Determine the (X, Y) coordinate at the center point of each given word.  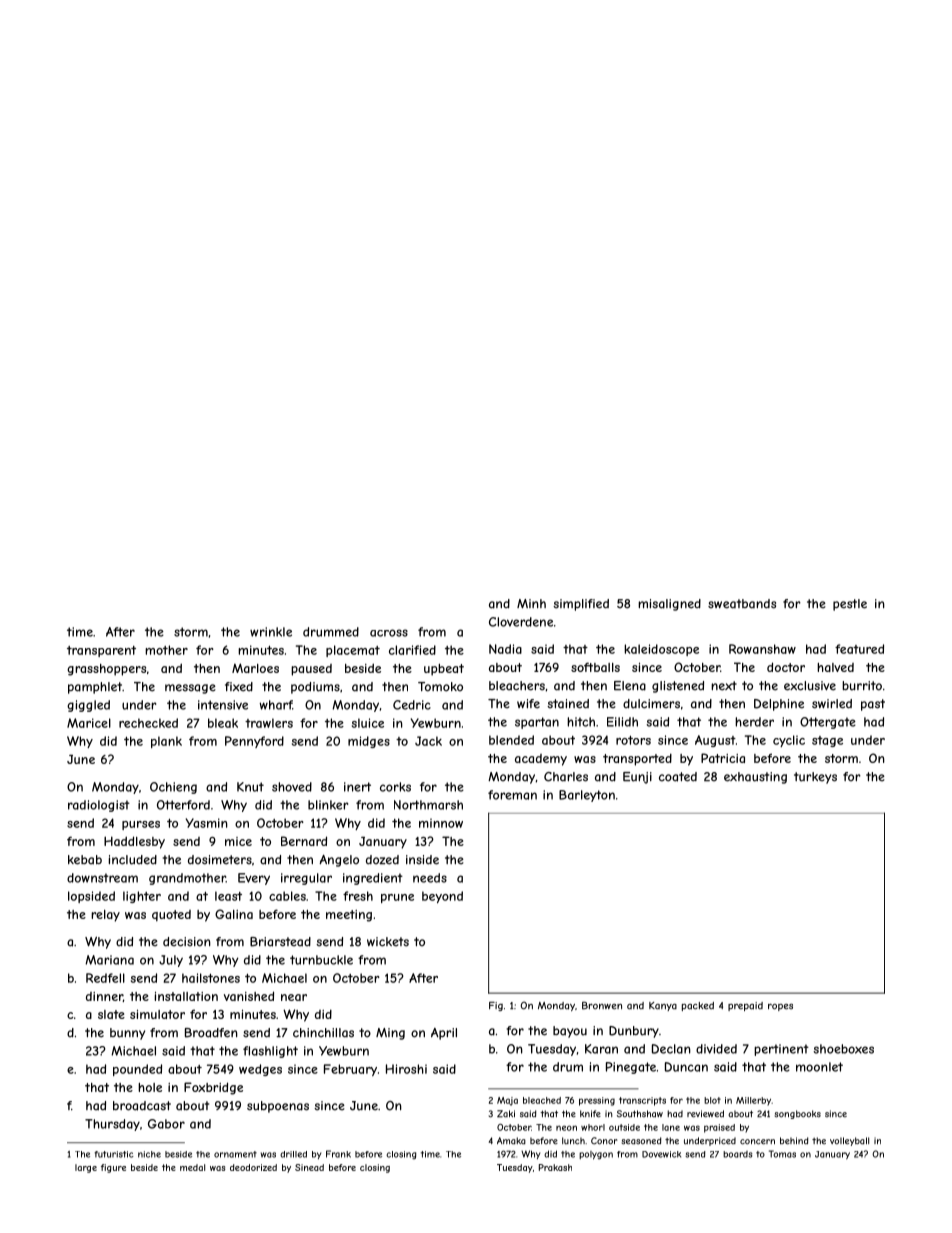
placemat (353, 651)
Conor (604, 1141)
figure (113, 1168)
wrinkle (271, 632)
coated (678, 777)
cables (287, 896)
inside (422, 860)
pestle (850, 605)
